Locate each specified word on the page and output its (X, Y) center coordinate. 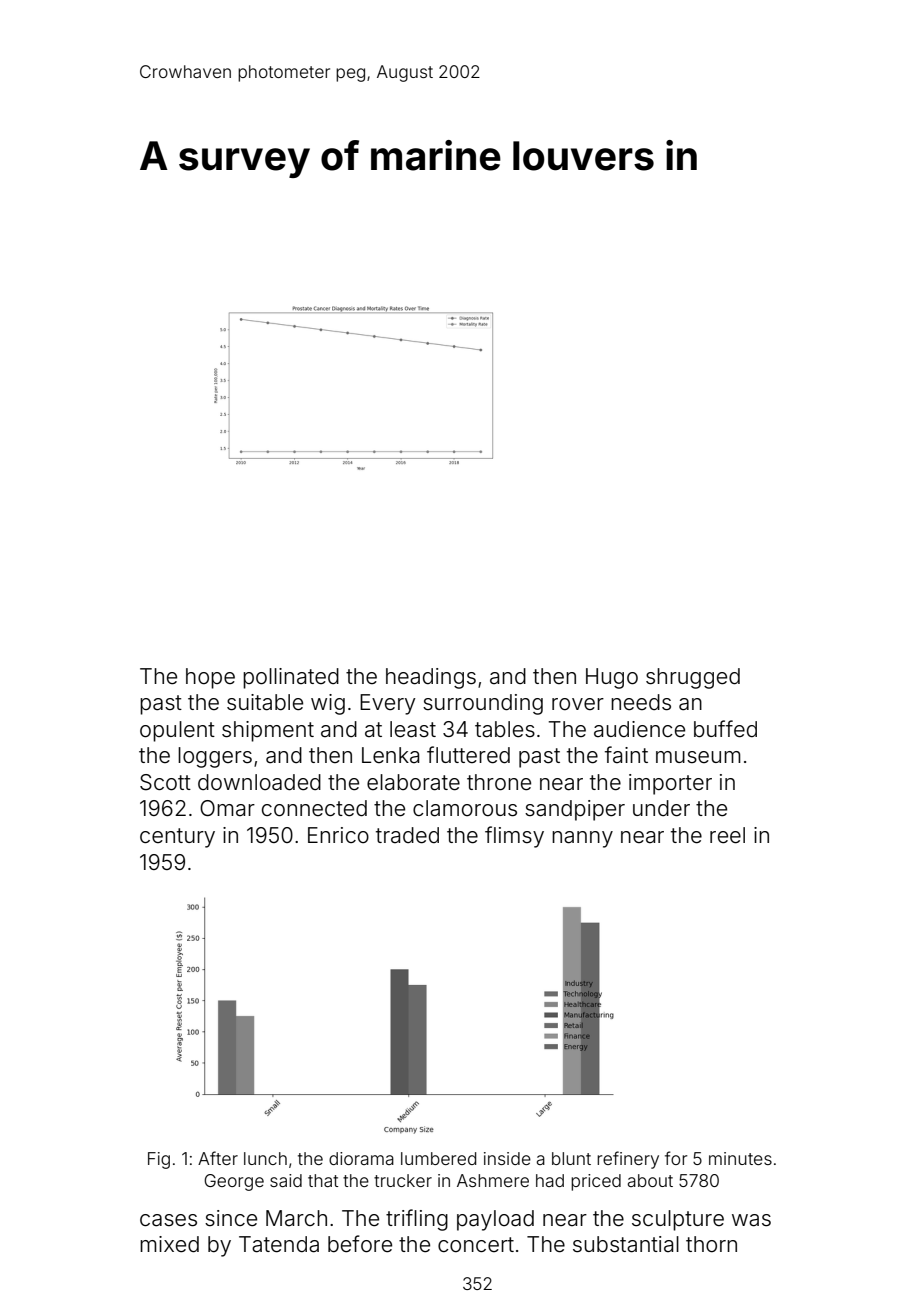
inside (507, 1158)
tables (505, 729)
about (650, 1180)
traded (407, 835)
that (323, 1180)
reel (727, 835)
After (218, 1158)
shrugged (693, 678)
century (177, 838)
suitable (265, 702)
